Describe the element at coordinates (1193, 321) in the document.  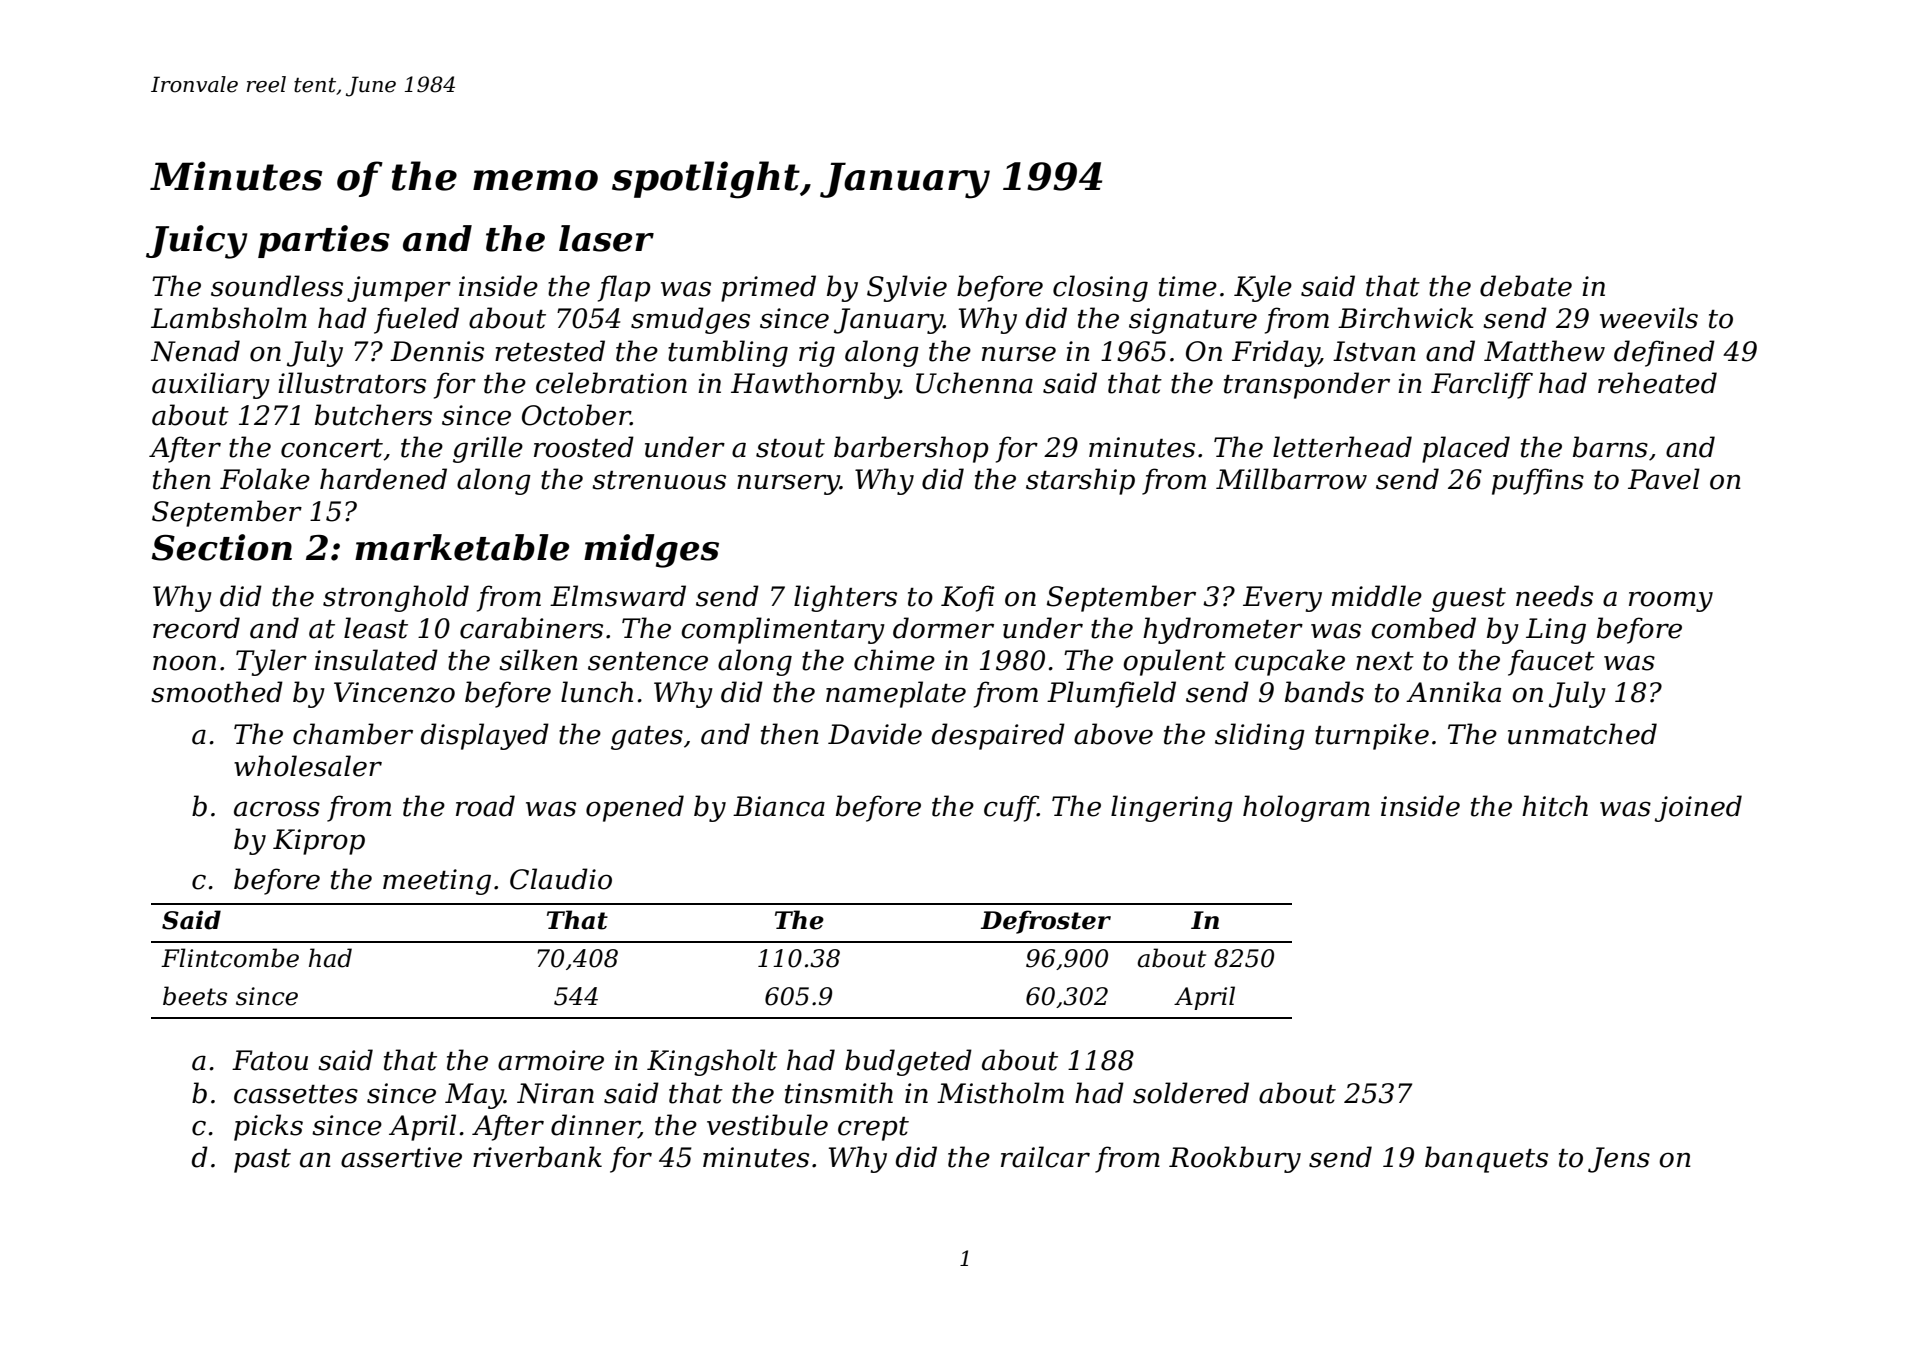
I see `signature` at that location.
